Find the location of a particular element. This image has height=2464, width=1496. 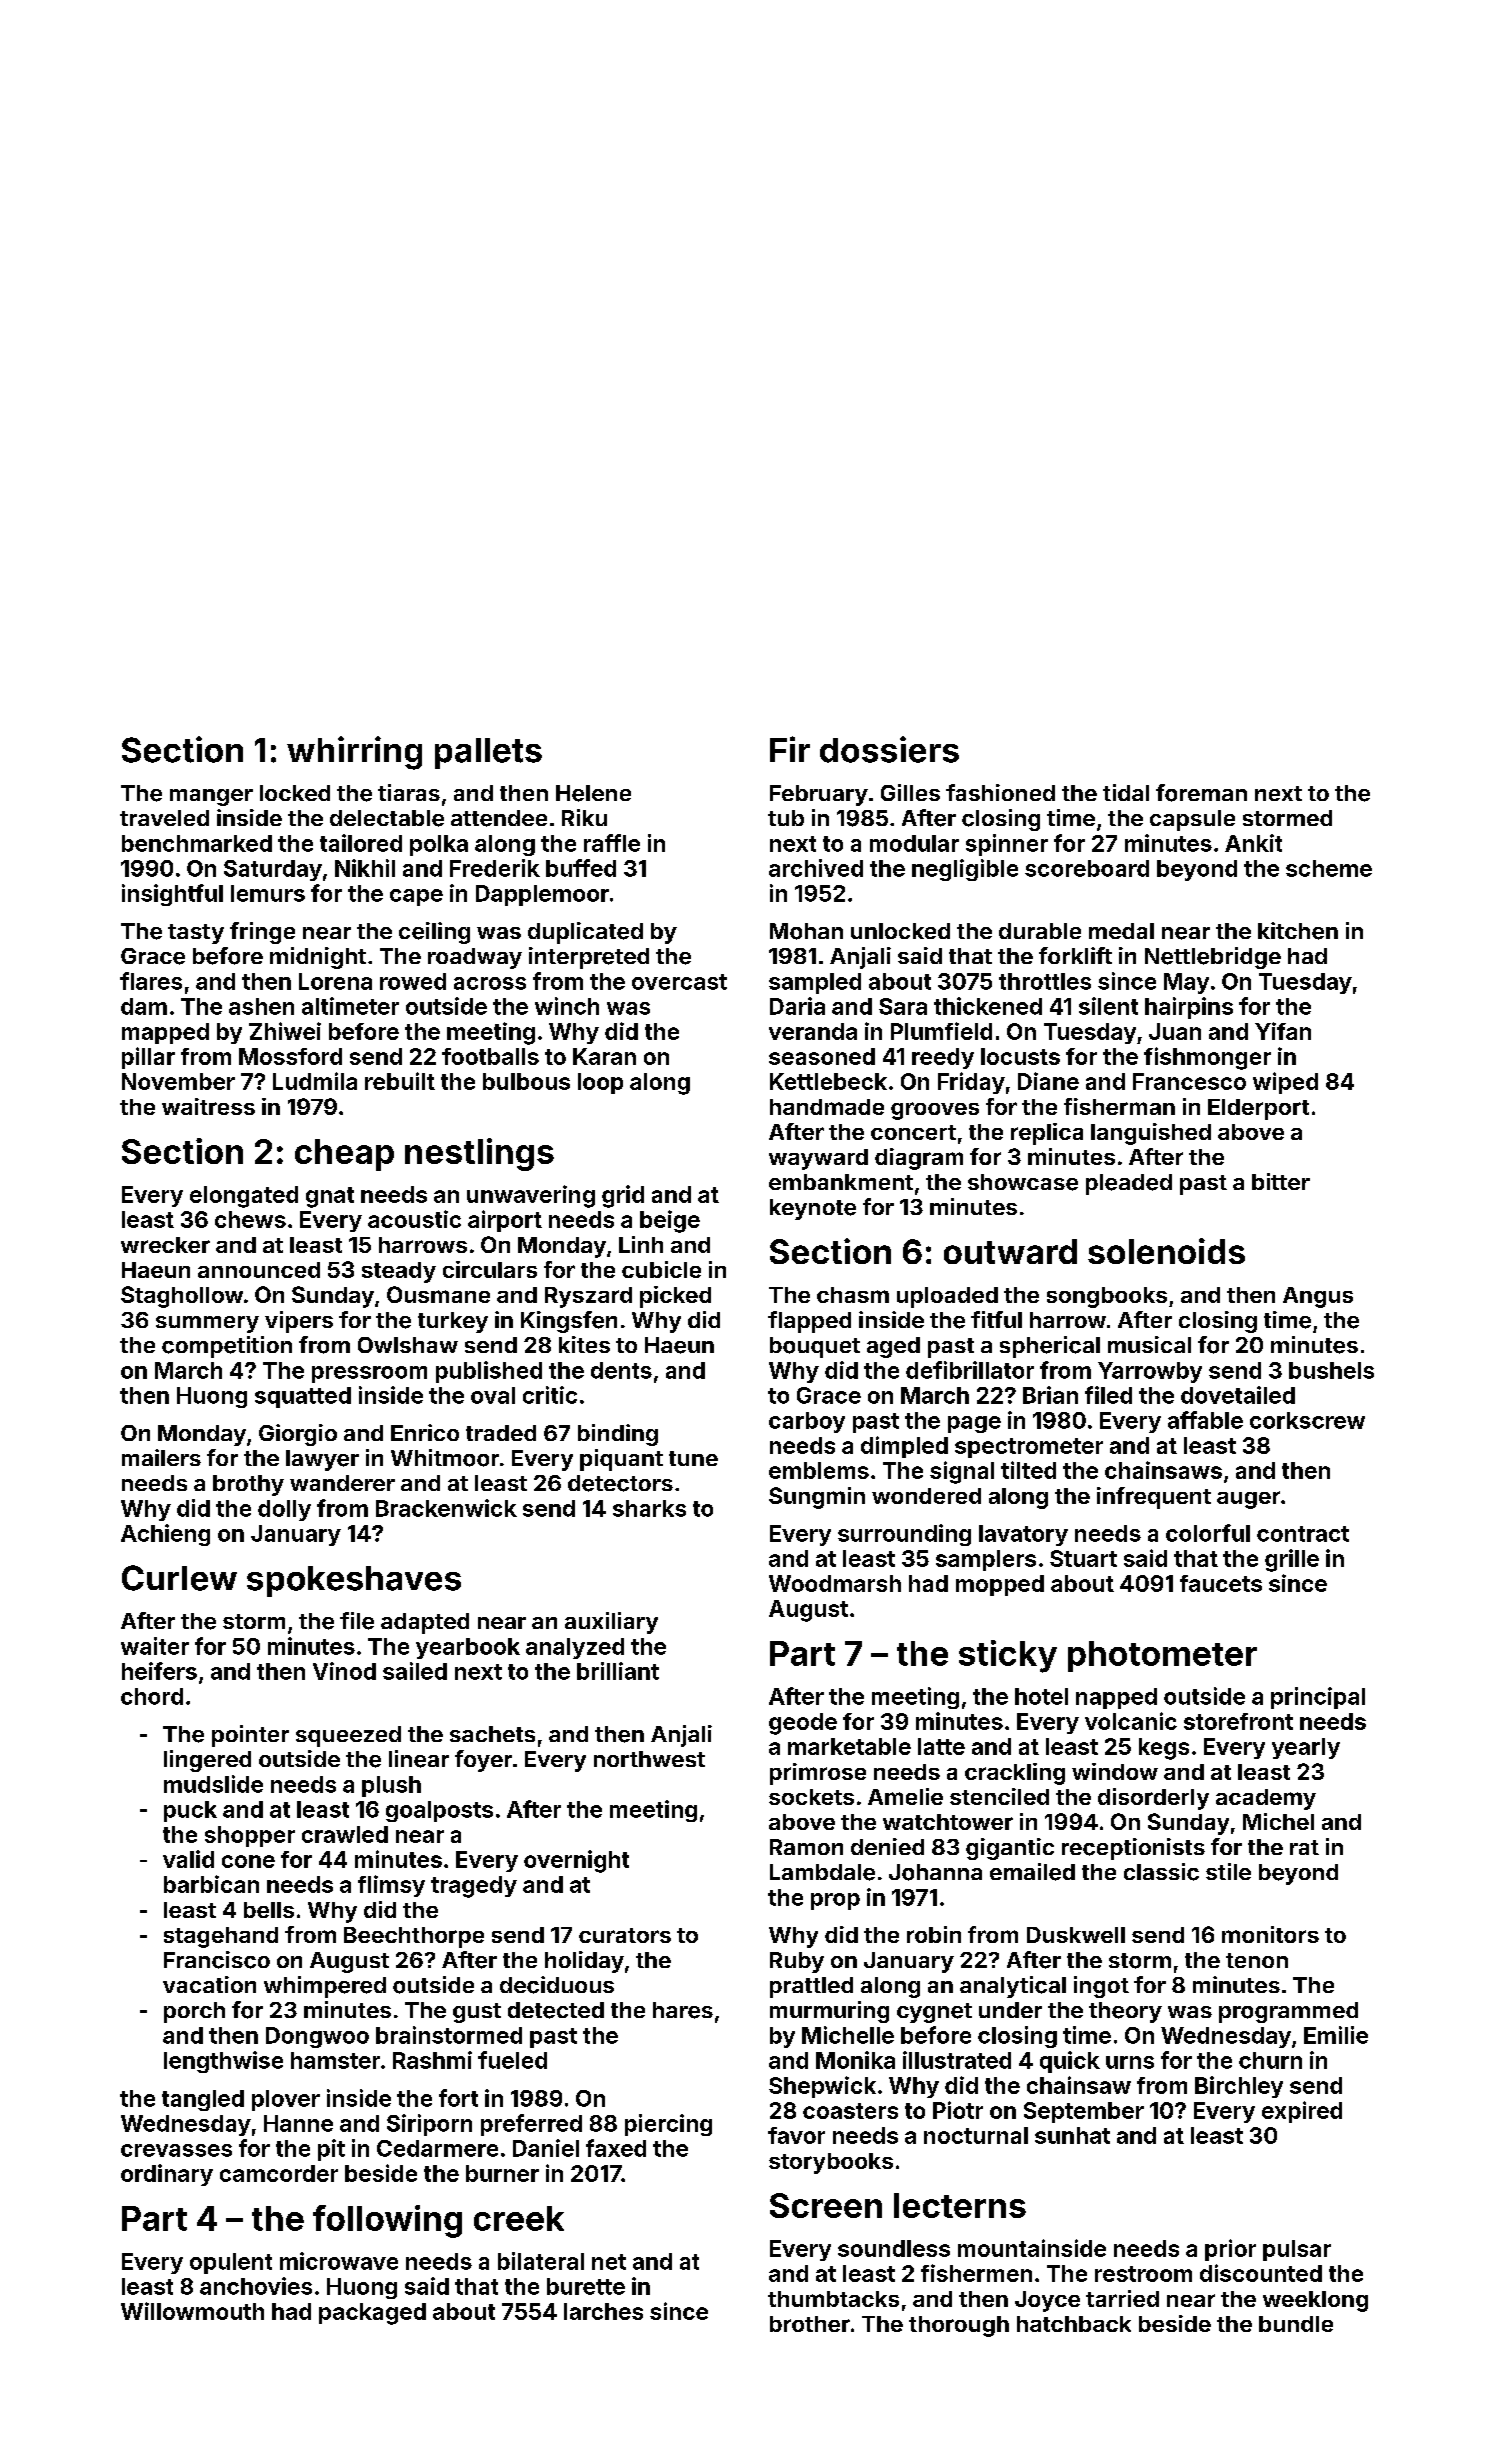

latte is located at coordinates (941, 1746).
